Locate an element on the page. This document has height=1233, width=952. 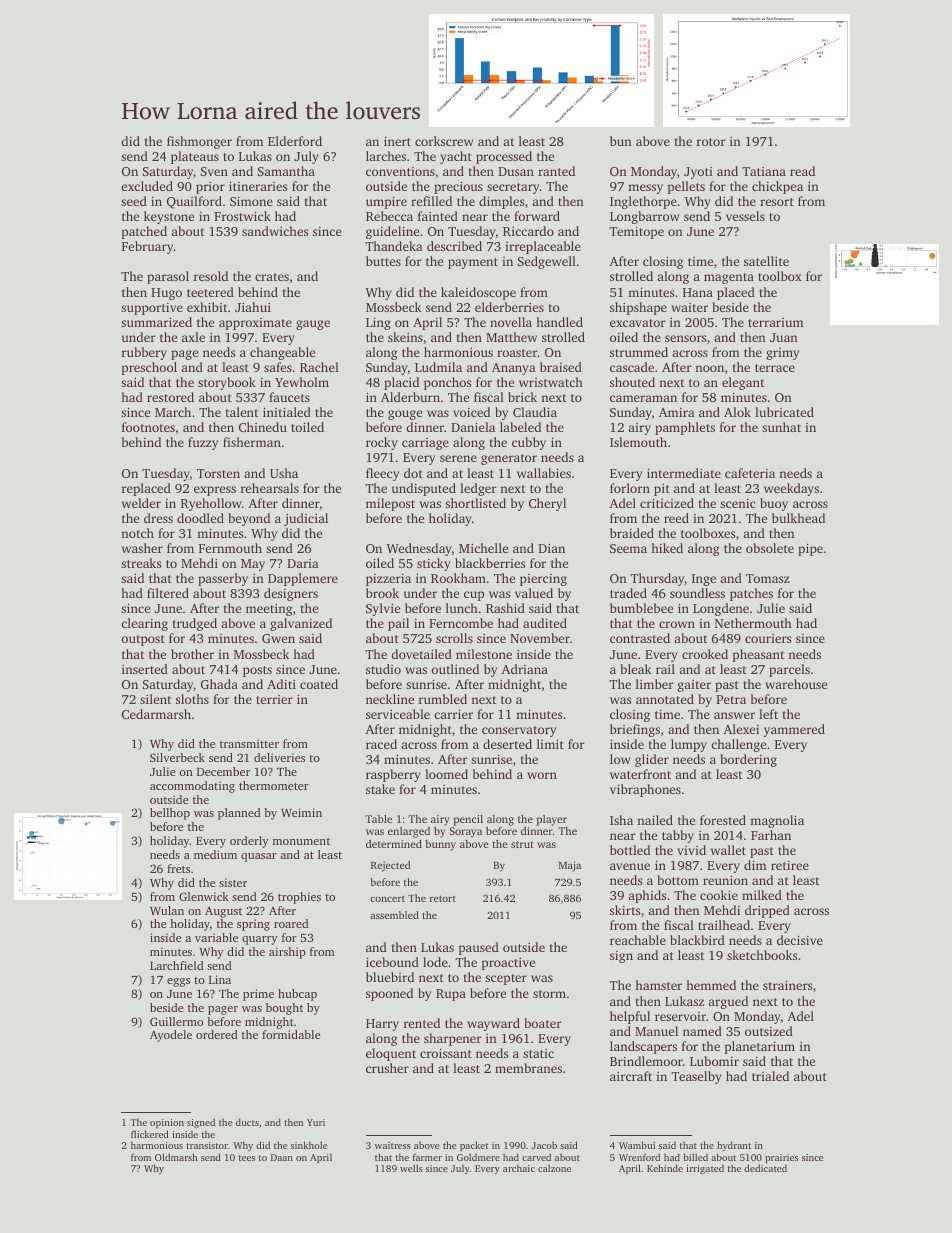
supportive is located at coordinates (152, 309).
